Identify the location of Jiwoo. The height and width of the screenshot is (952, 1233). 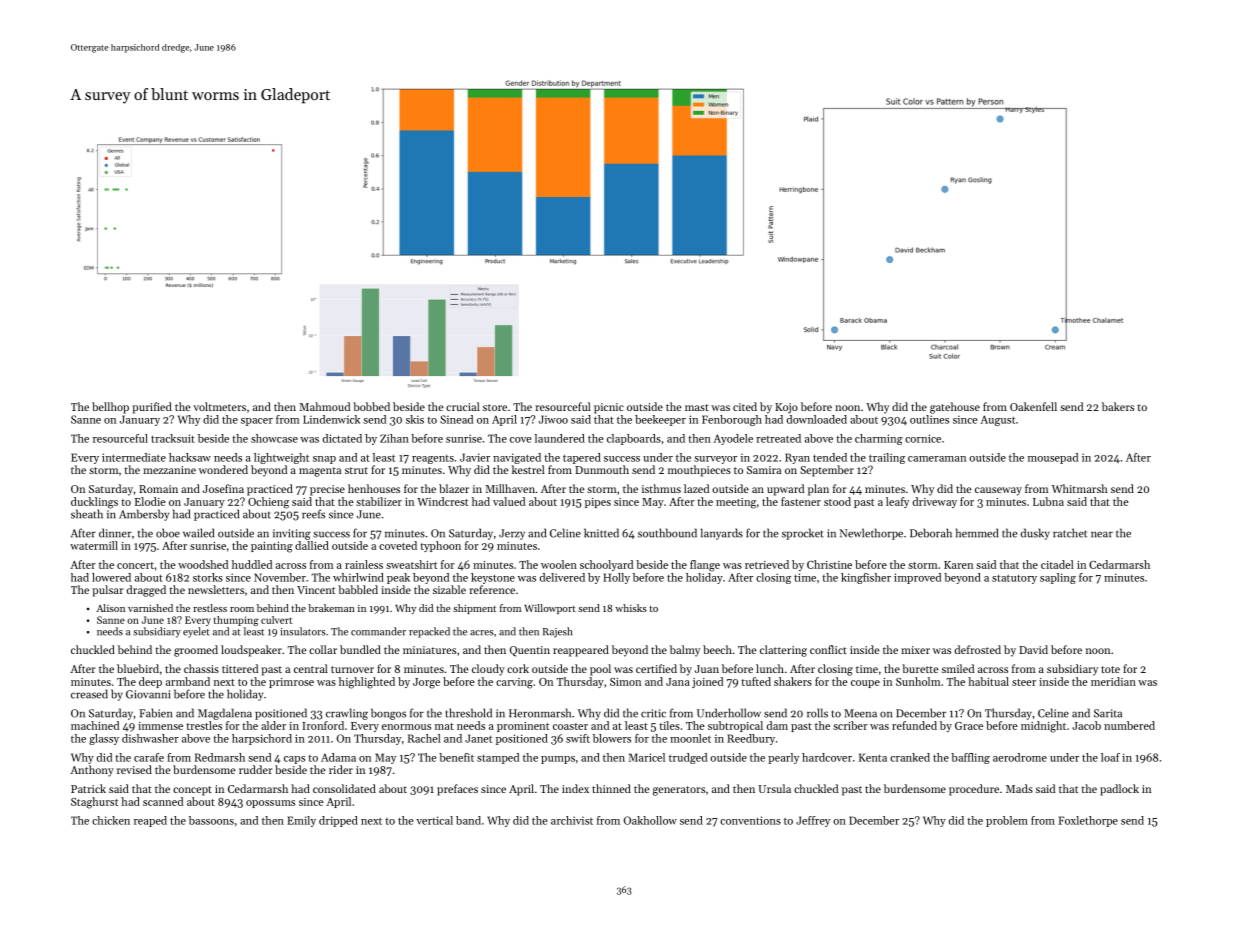
(553, 419).
